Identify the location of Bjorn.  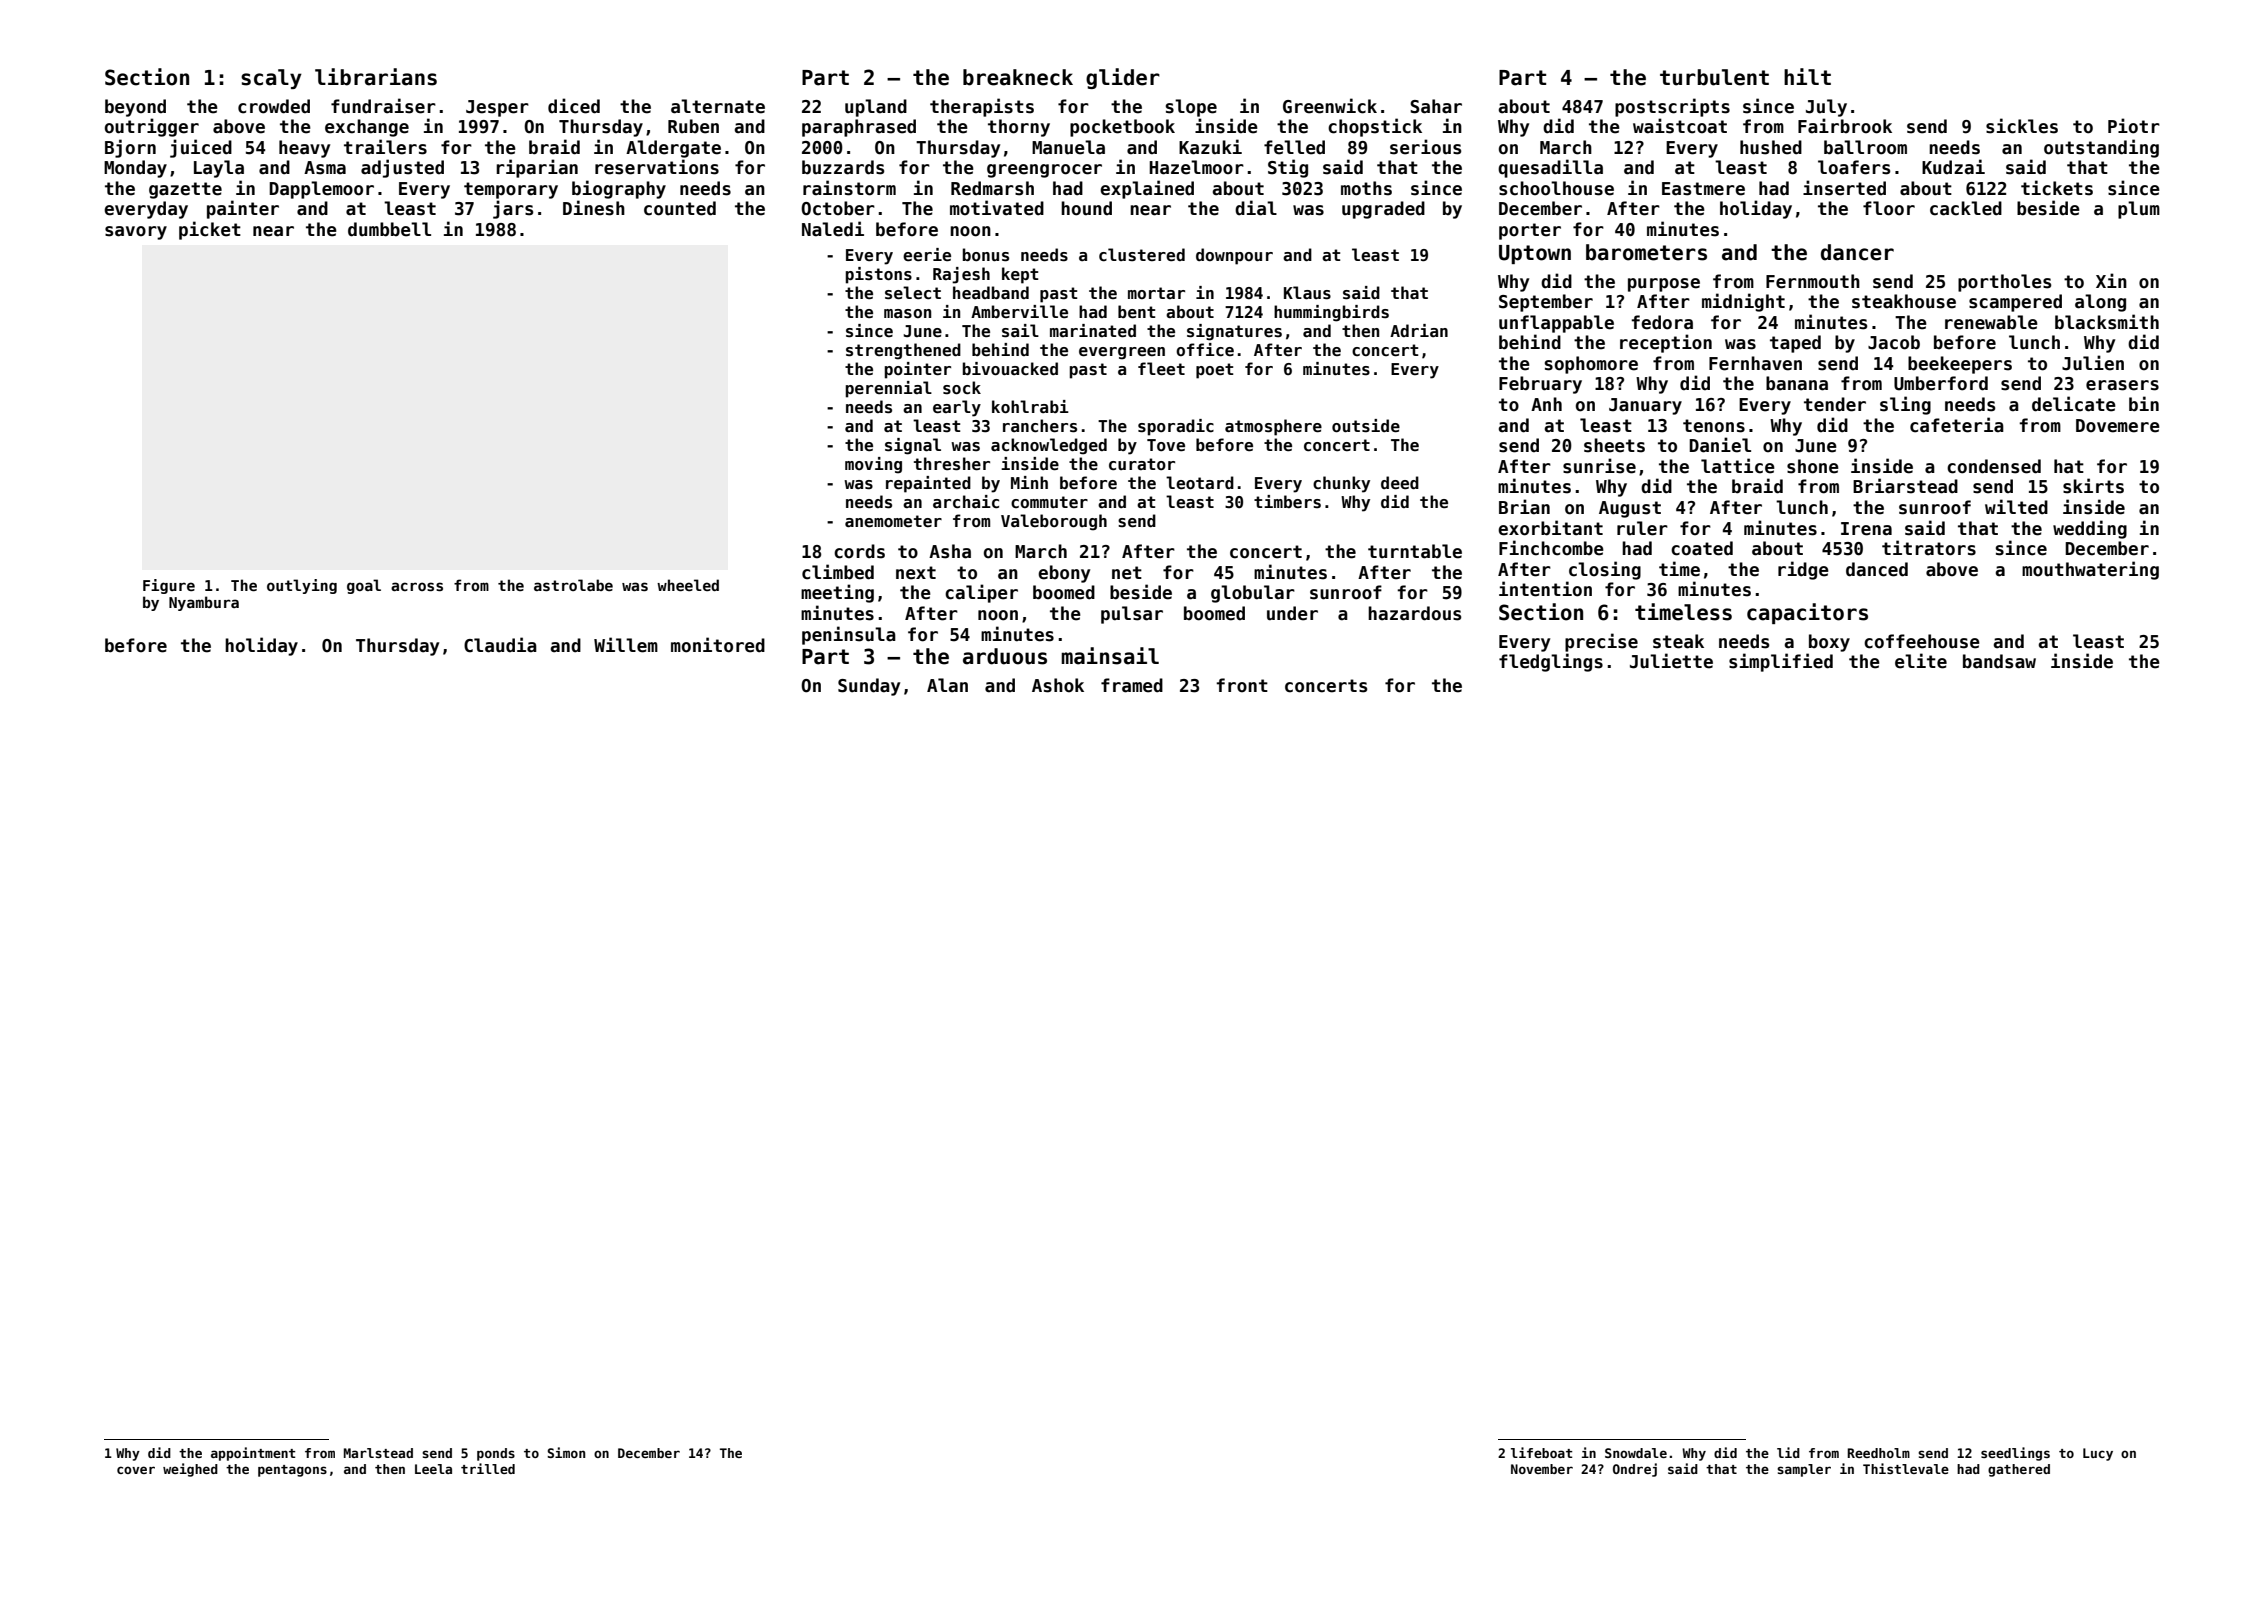
(130, 148).
